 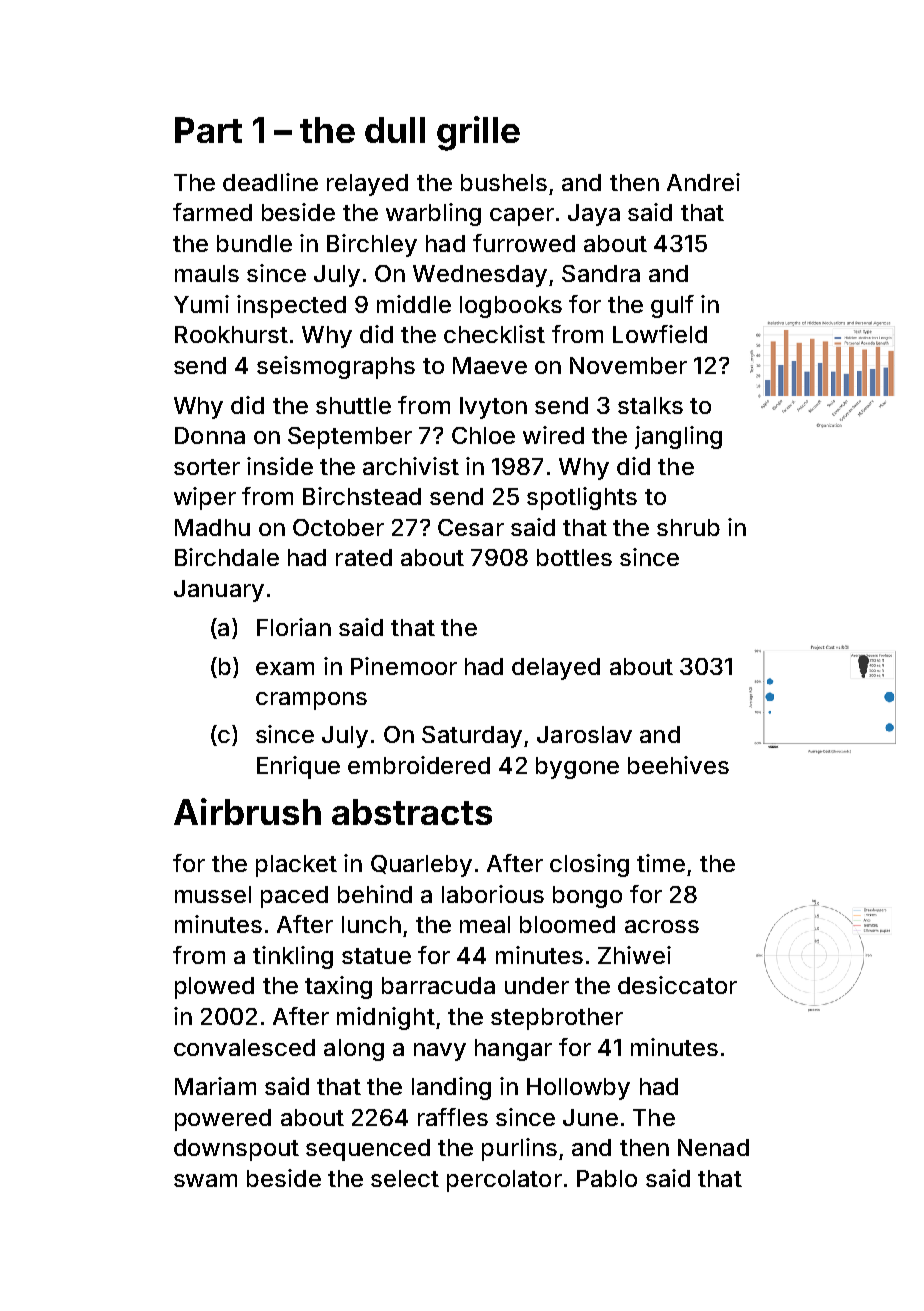 I want to click on exam, so click(x=285, y=668).
